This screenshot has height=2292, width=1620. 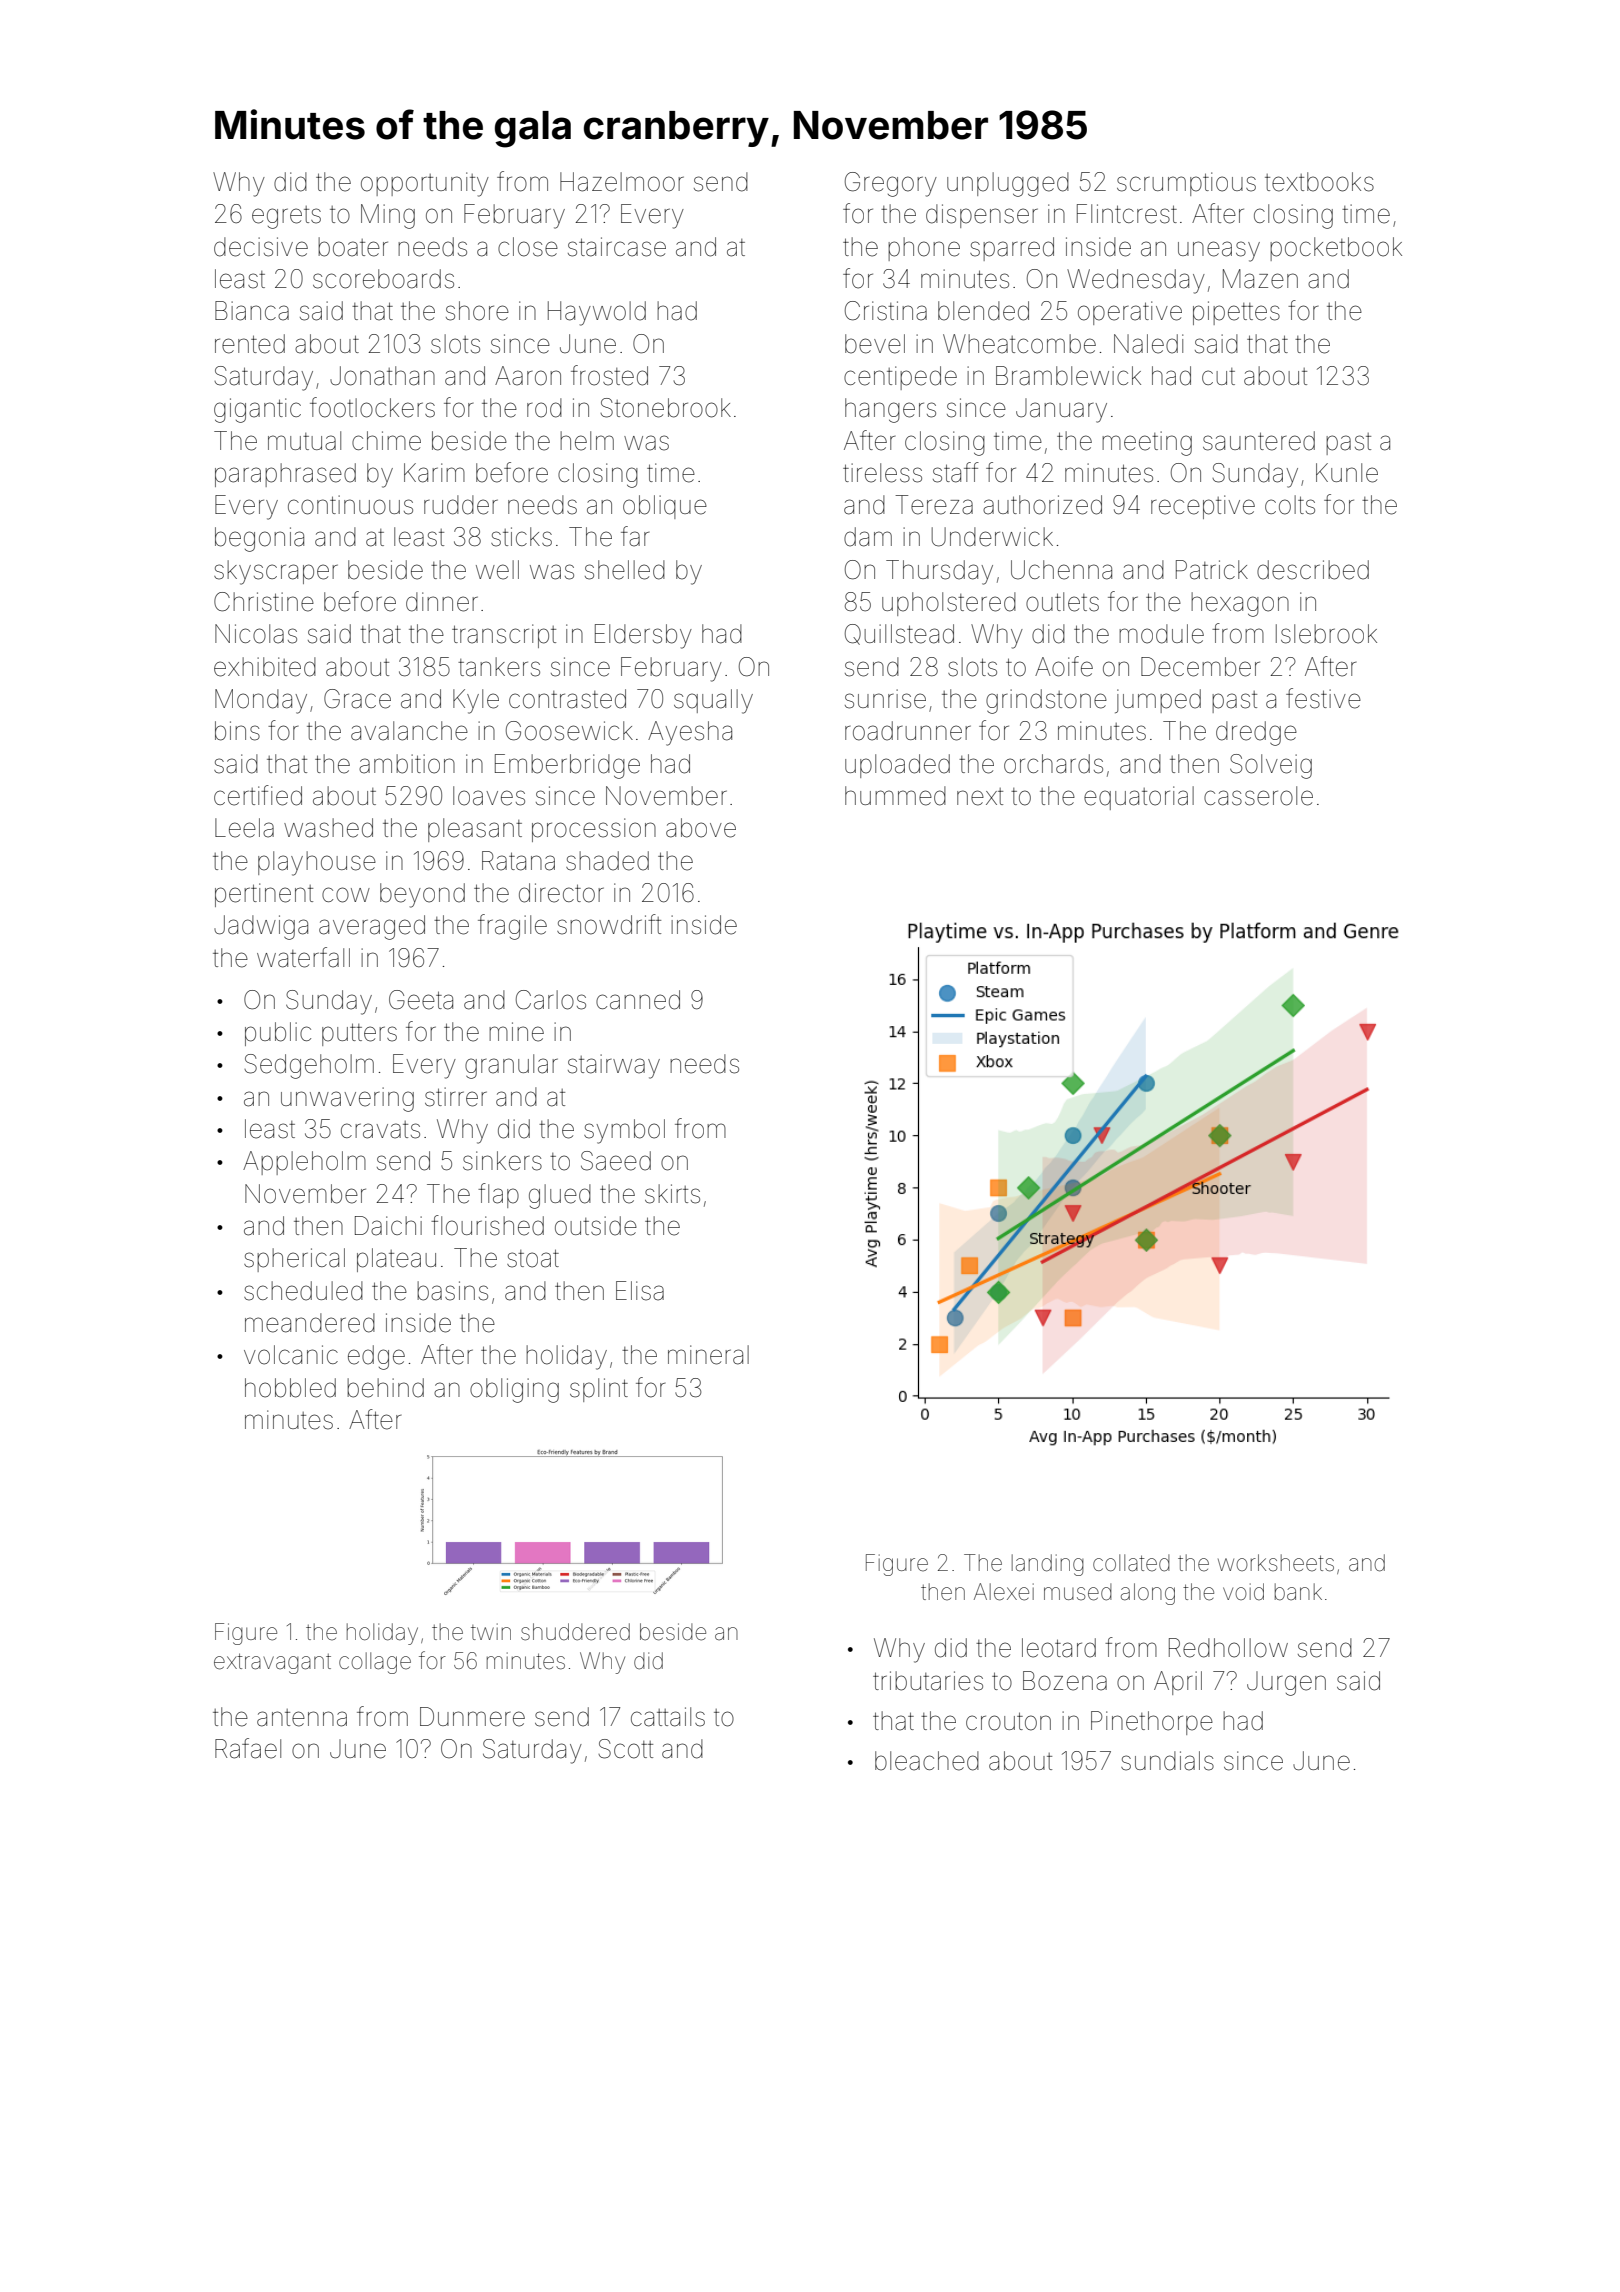 What do you see at coordinates (1286, 1683) in the screenshot?
I see `Jurgen` at bounding box center [1286, 1683].
